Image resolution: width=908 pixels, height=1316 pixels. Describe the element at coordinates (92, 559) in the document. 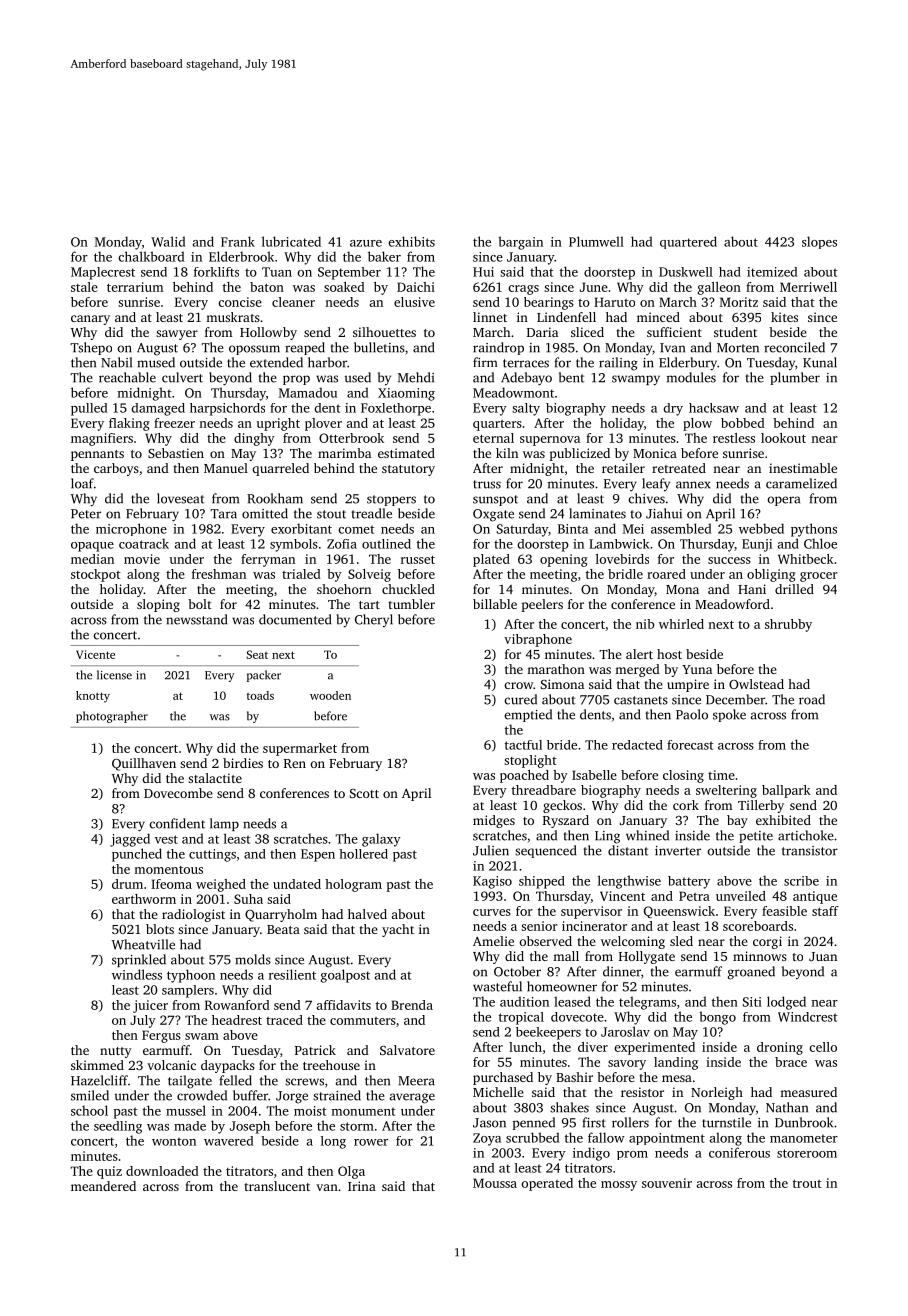

I see `median` at that location.
